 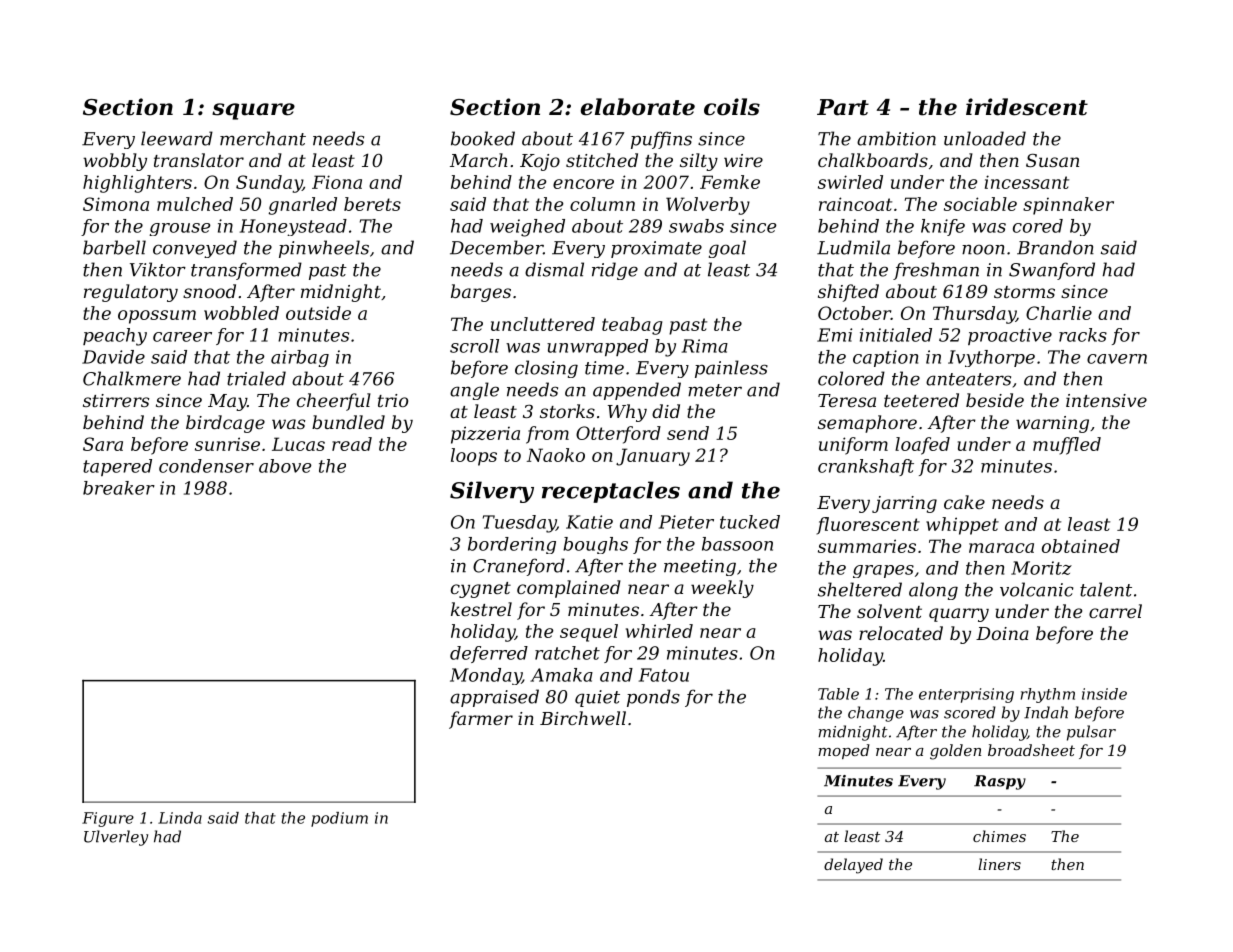 What do you see at coordinates (253, 111) in the screenshot?
I see `square` at bounding box center [253, 111].
